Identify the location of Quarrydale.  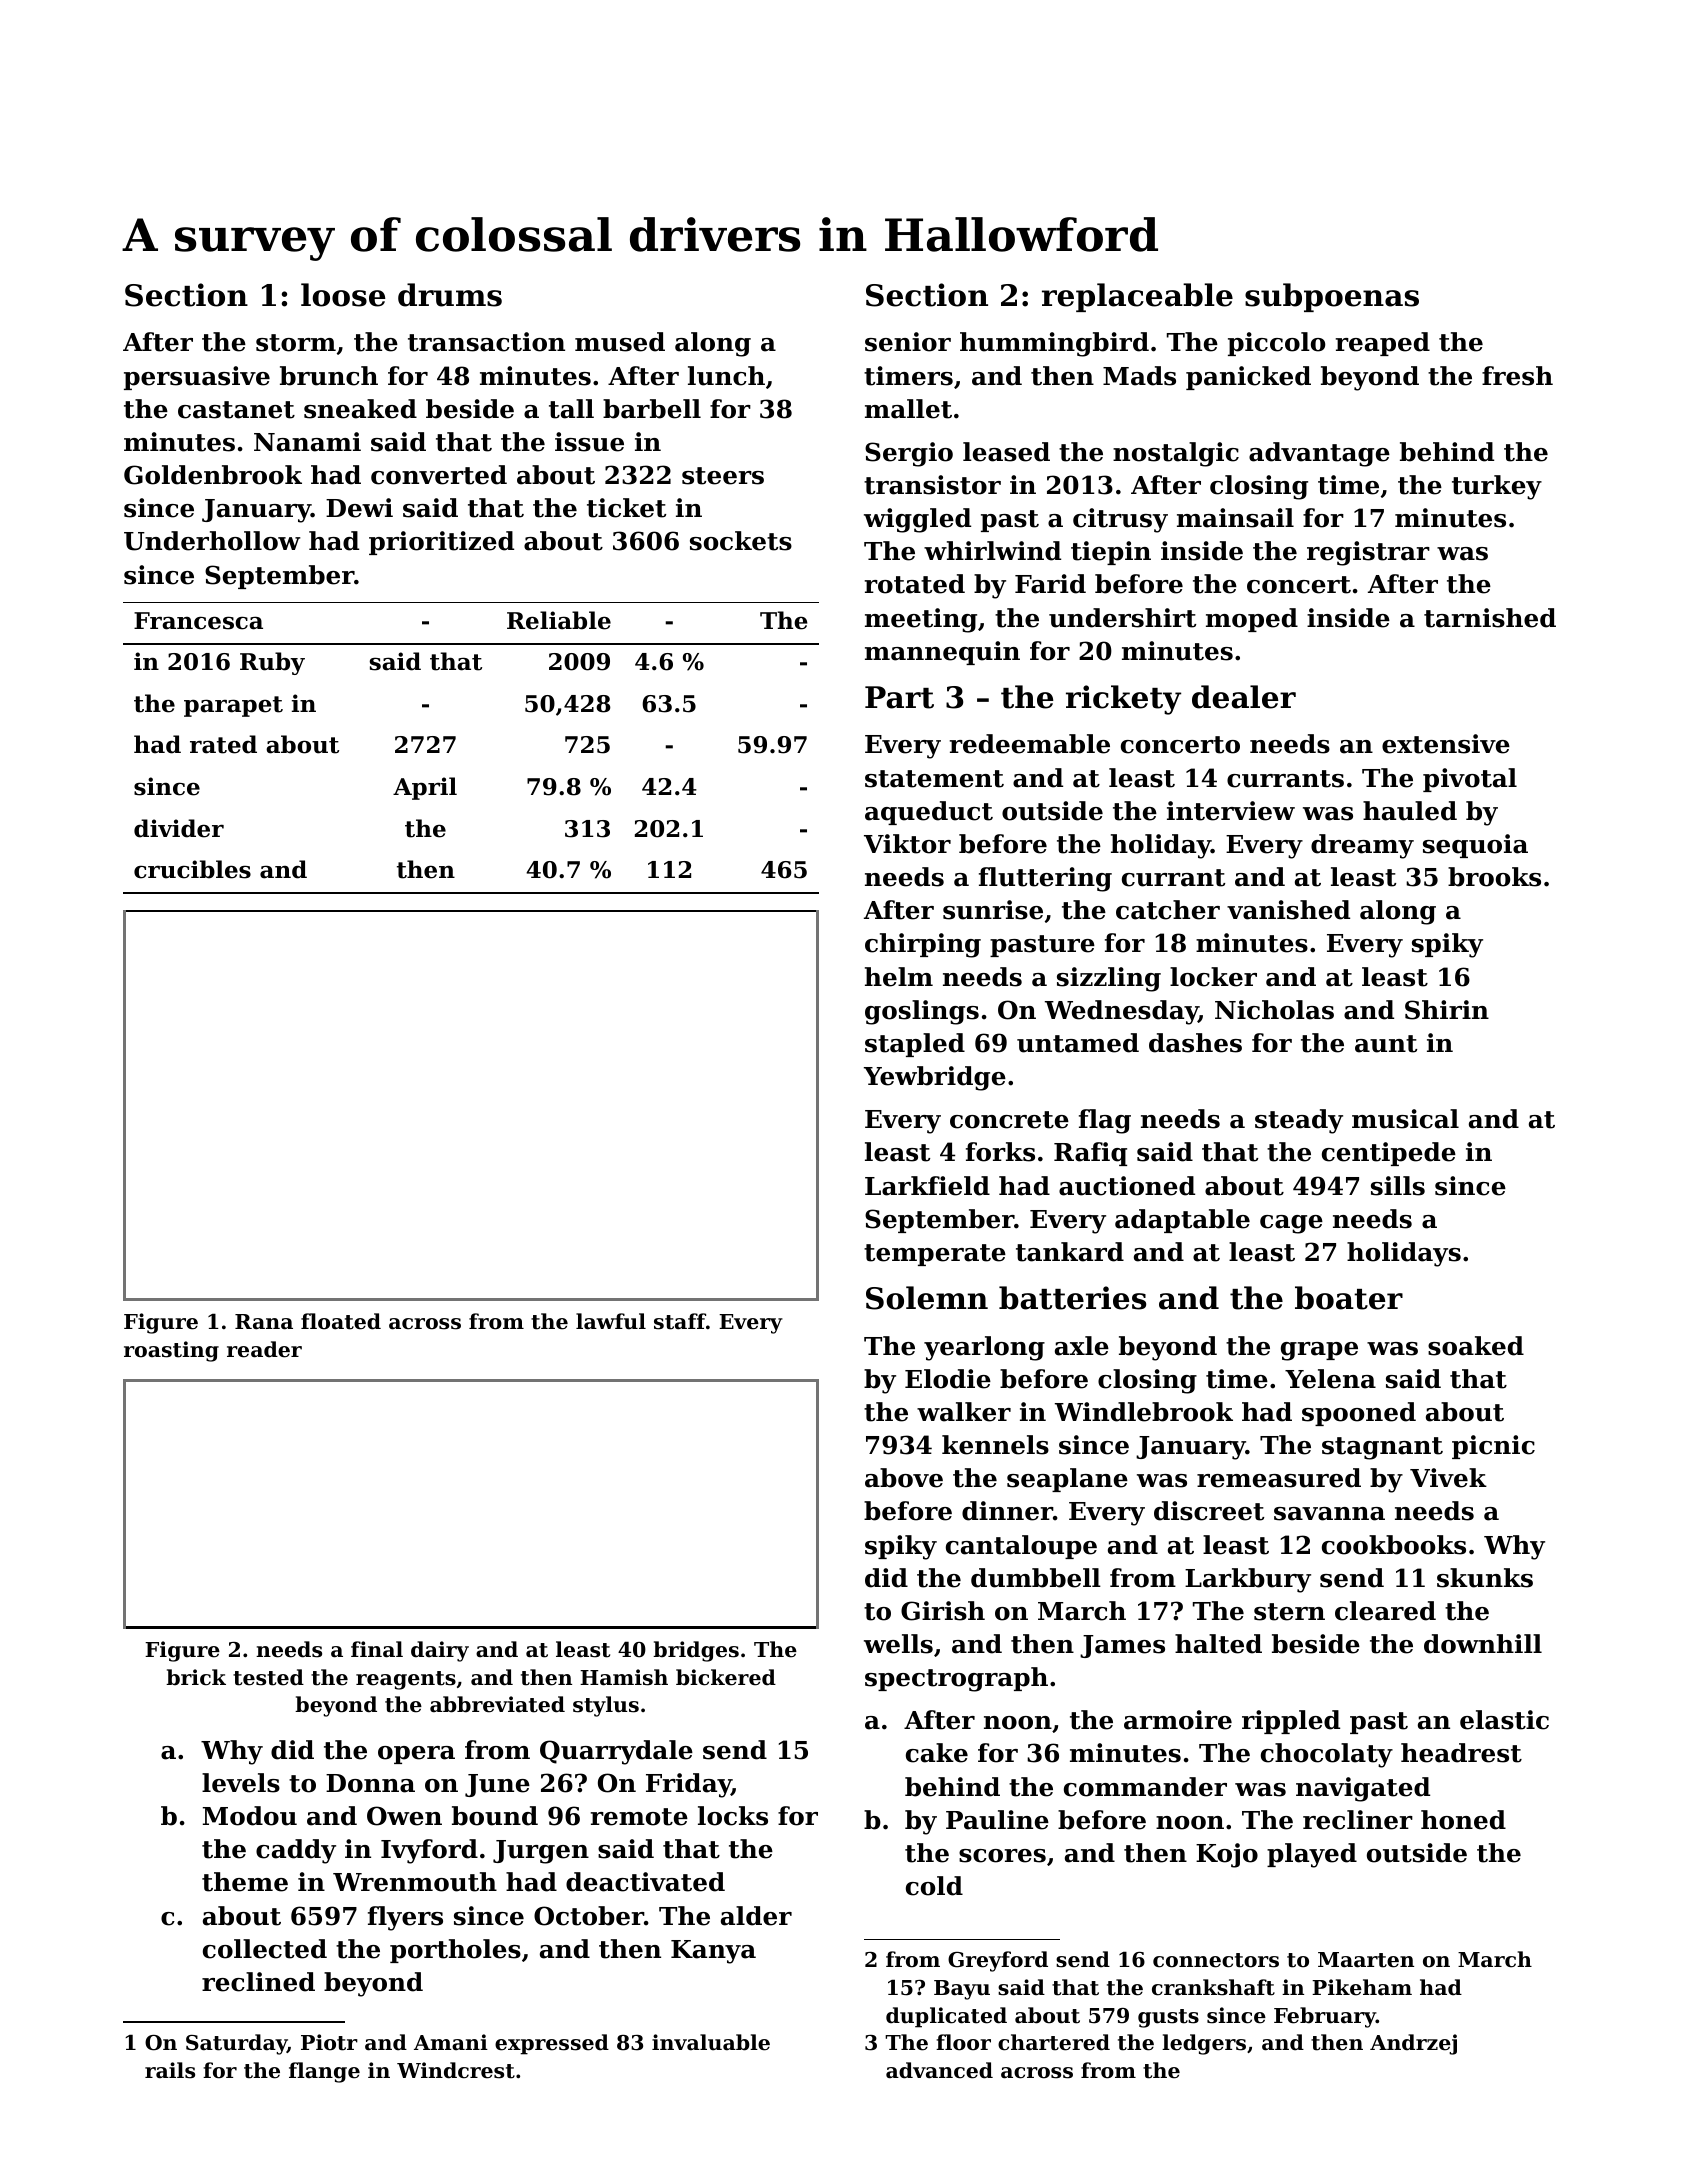
(616, 1752).
